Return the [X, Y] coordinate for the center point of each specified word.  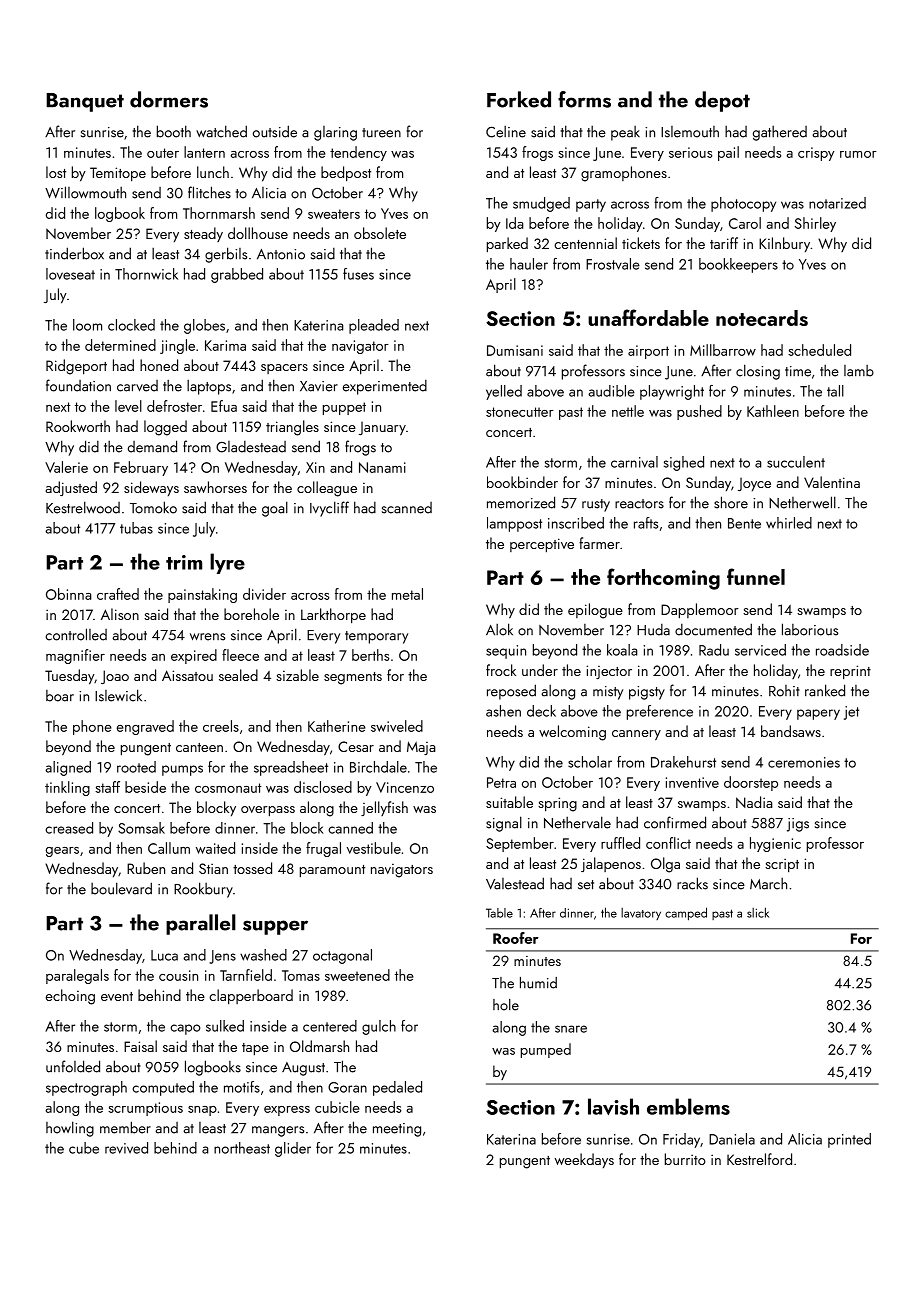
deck [541, 711]
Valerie [66, 467]
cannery [636, 735]
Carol [745, 223]
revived [126, 1148]
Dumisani [515, 350]
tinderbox [74, 253]
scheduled [819, 350]
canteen [199, 747]
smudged [541, 204]
